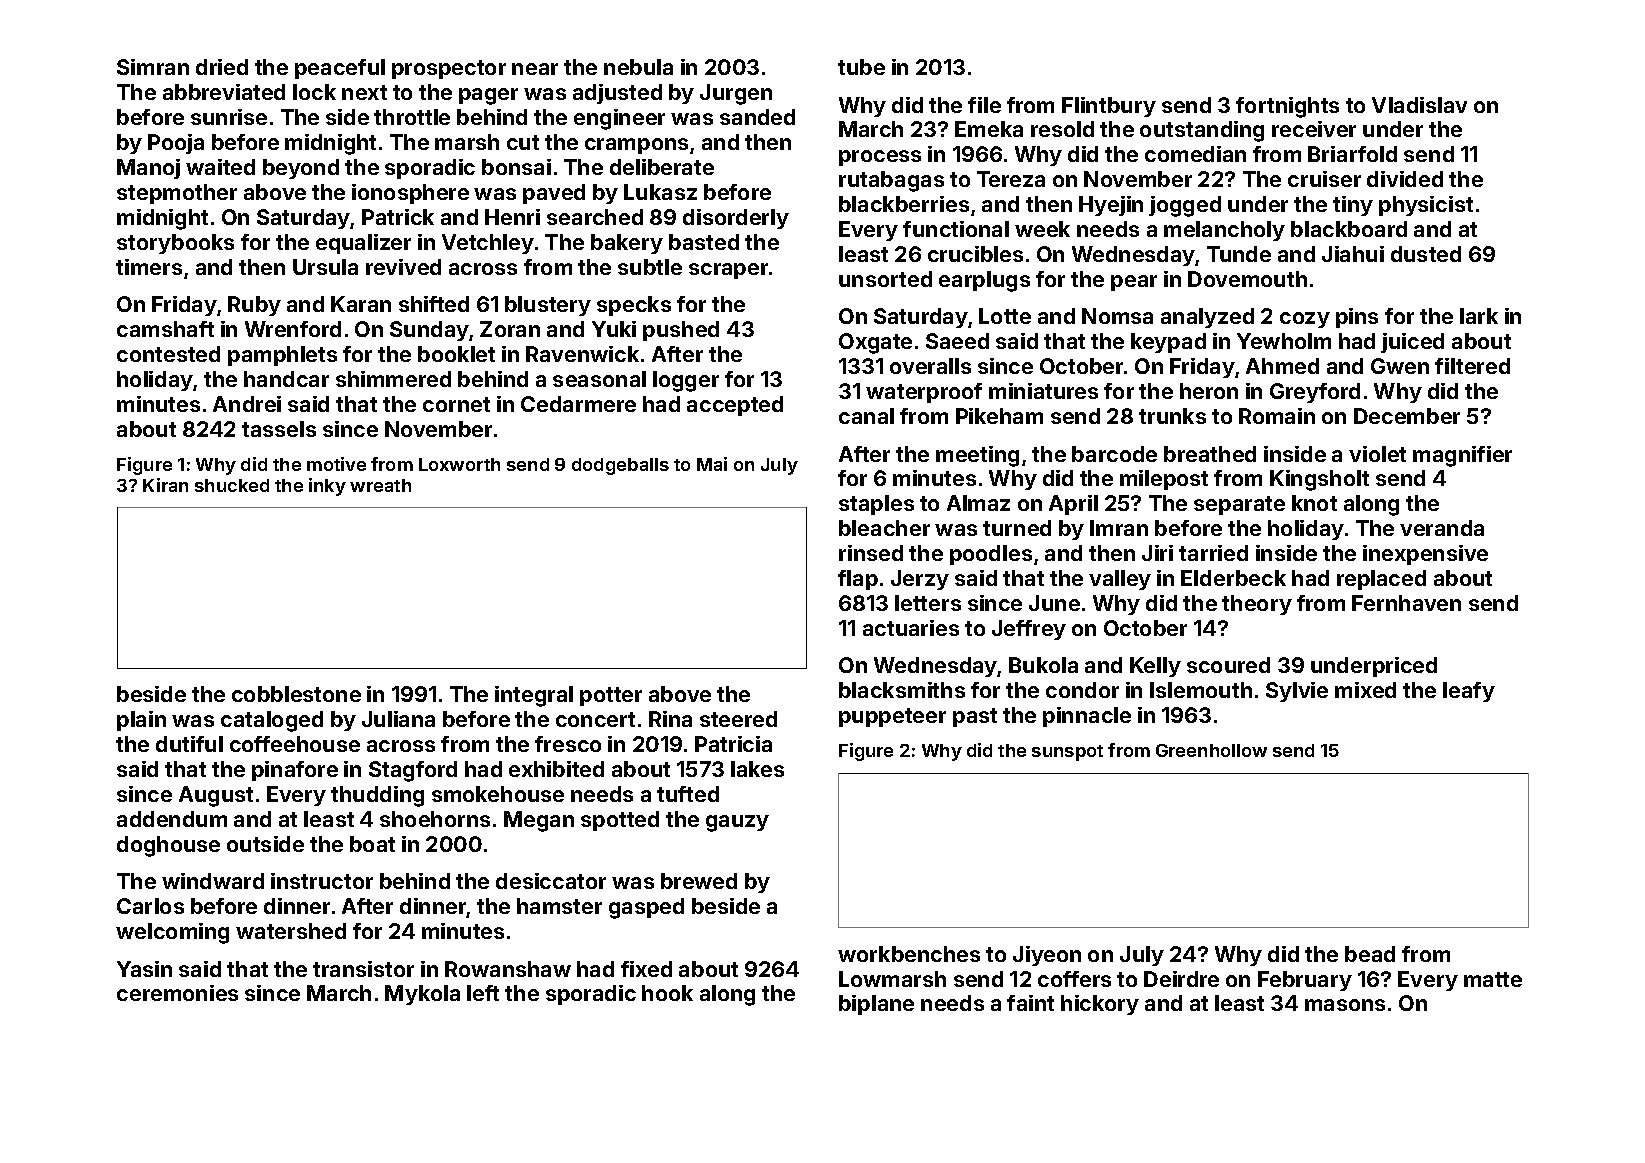  I want to click on dodgeballs, so click(620, 466).
